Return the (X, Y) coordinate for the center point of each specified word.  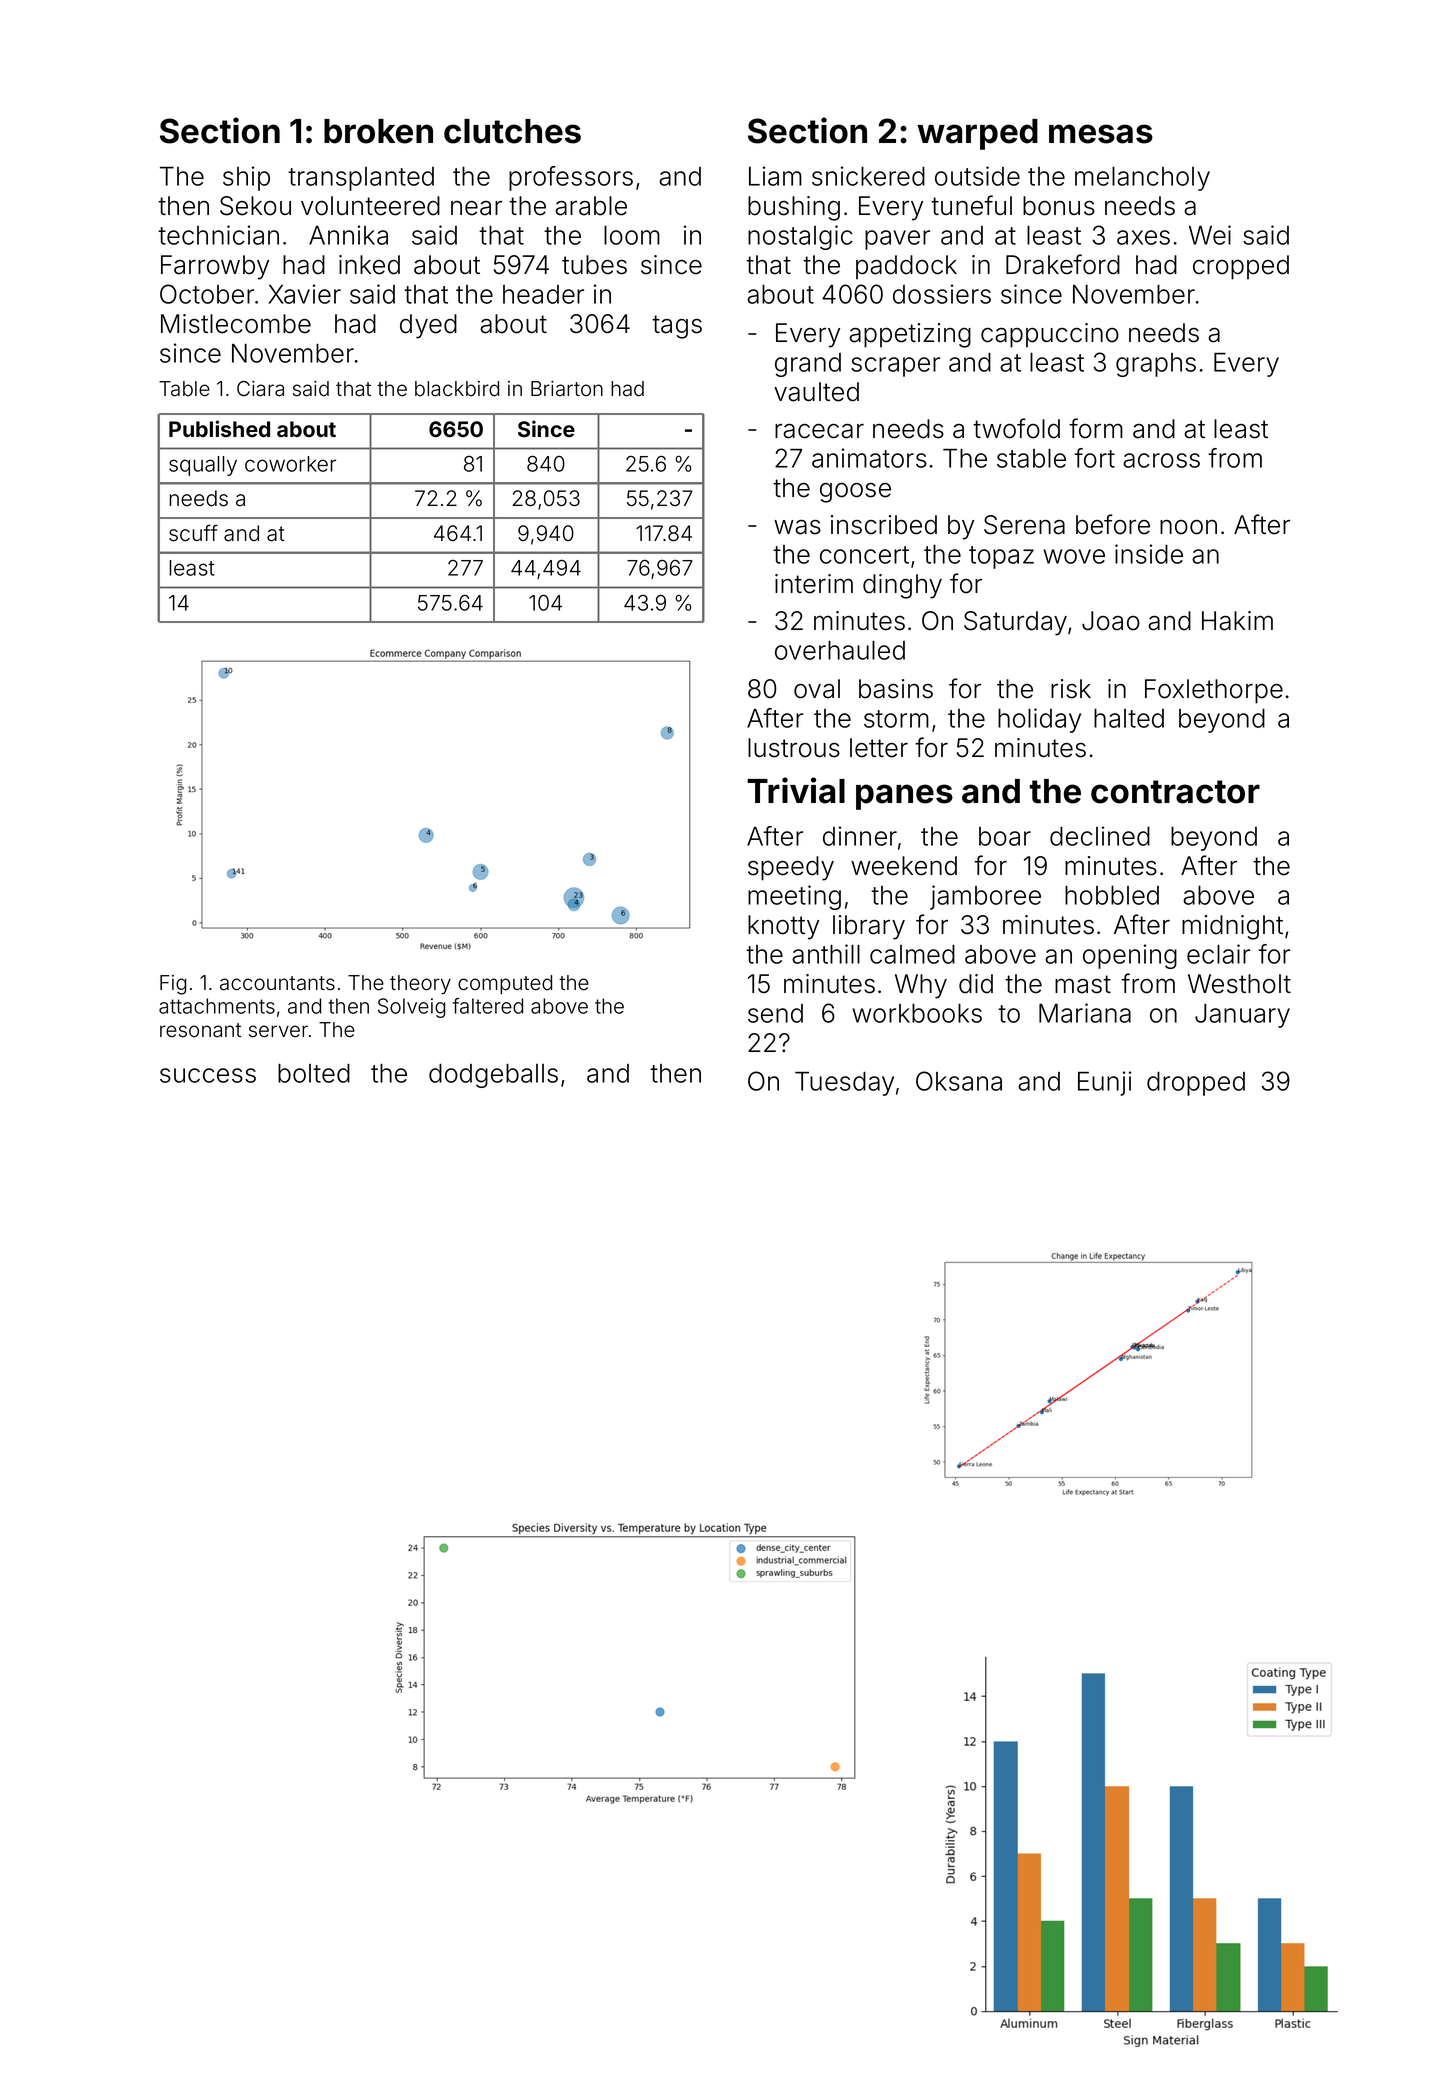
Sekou (255, 206)
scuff (193, 533)
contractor (1175, 792)
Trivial (796, 790)
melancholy (1142, 179)
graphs (1156, 365)
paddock (906, 267)
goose (855, 493)
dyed (428, 326)
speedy (791, 868)
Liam (775, 176)
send (775, 1013)
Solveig (411, 1008)
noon (1188, 527)
